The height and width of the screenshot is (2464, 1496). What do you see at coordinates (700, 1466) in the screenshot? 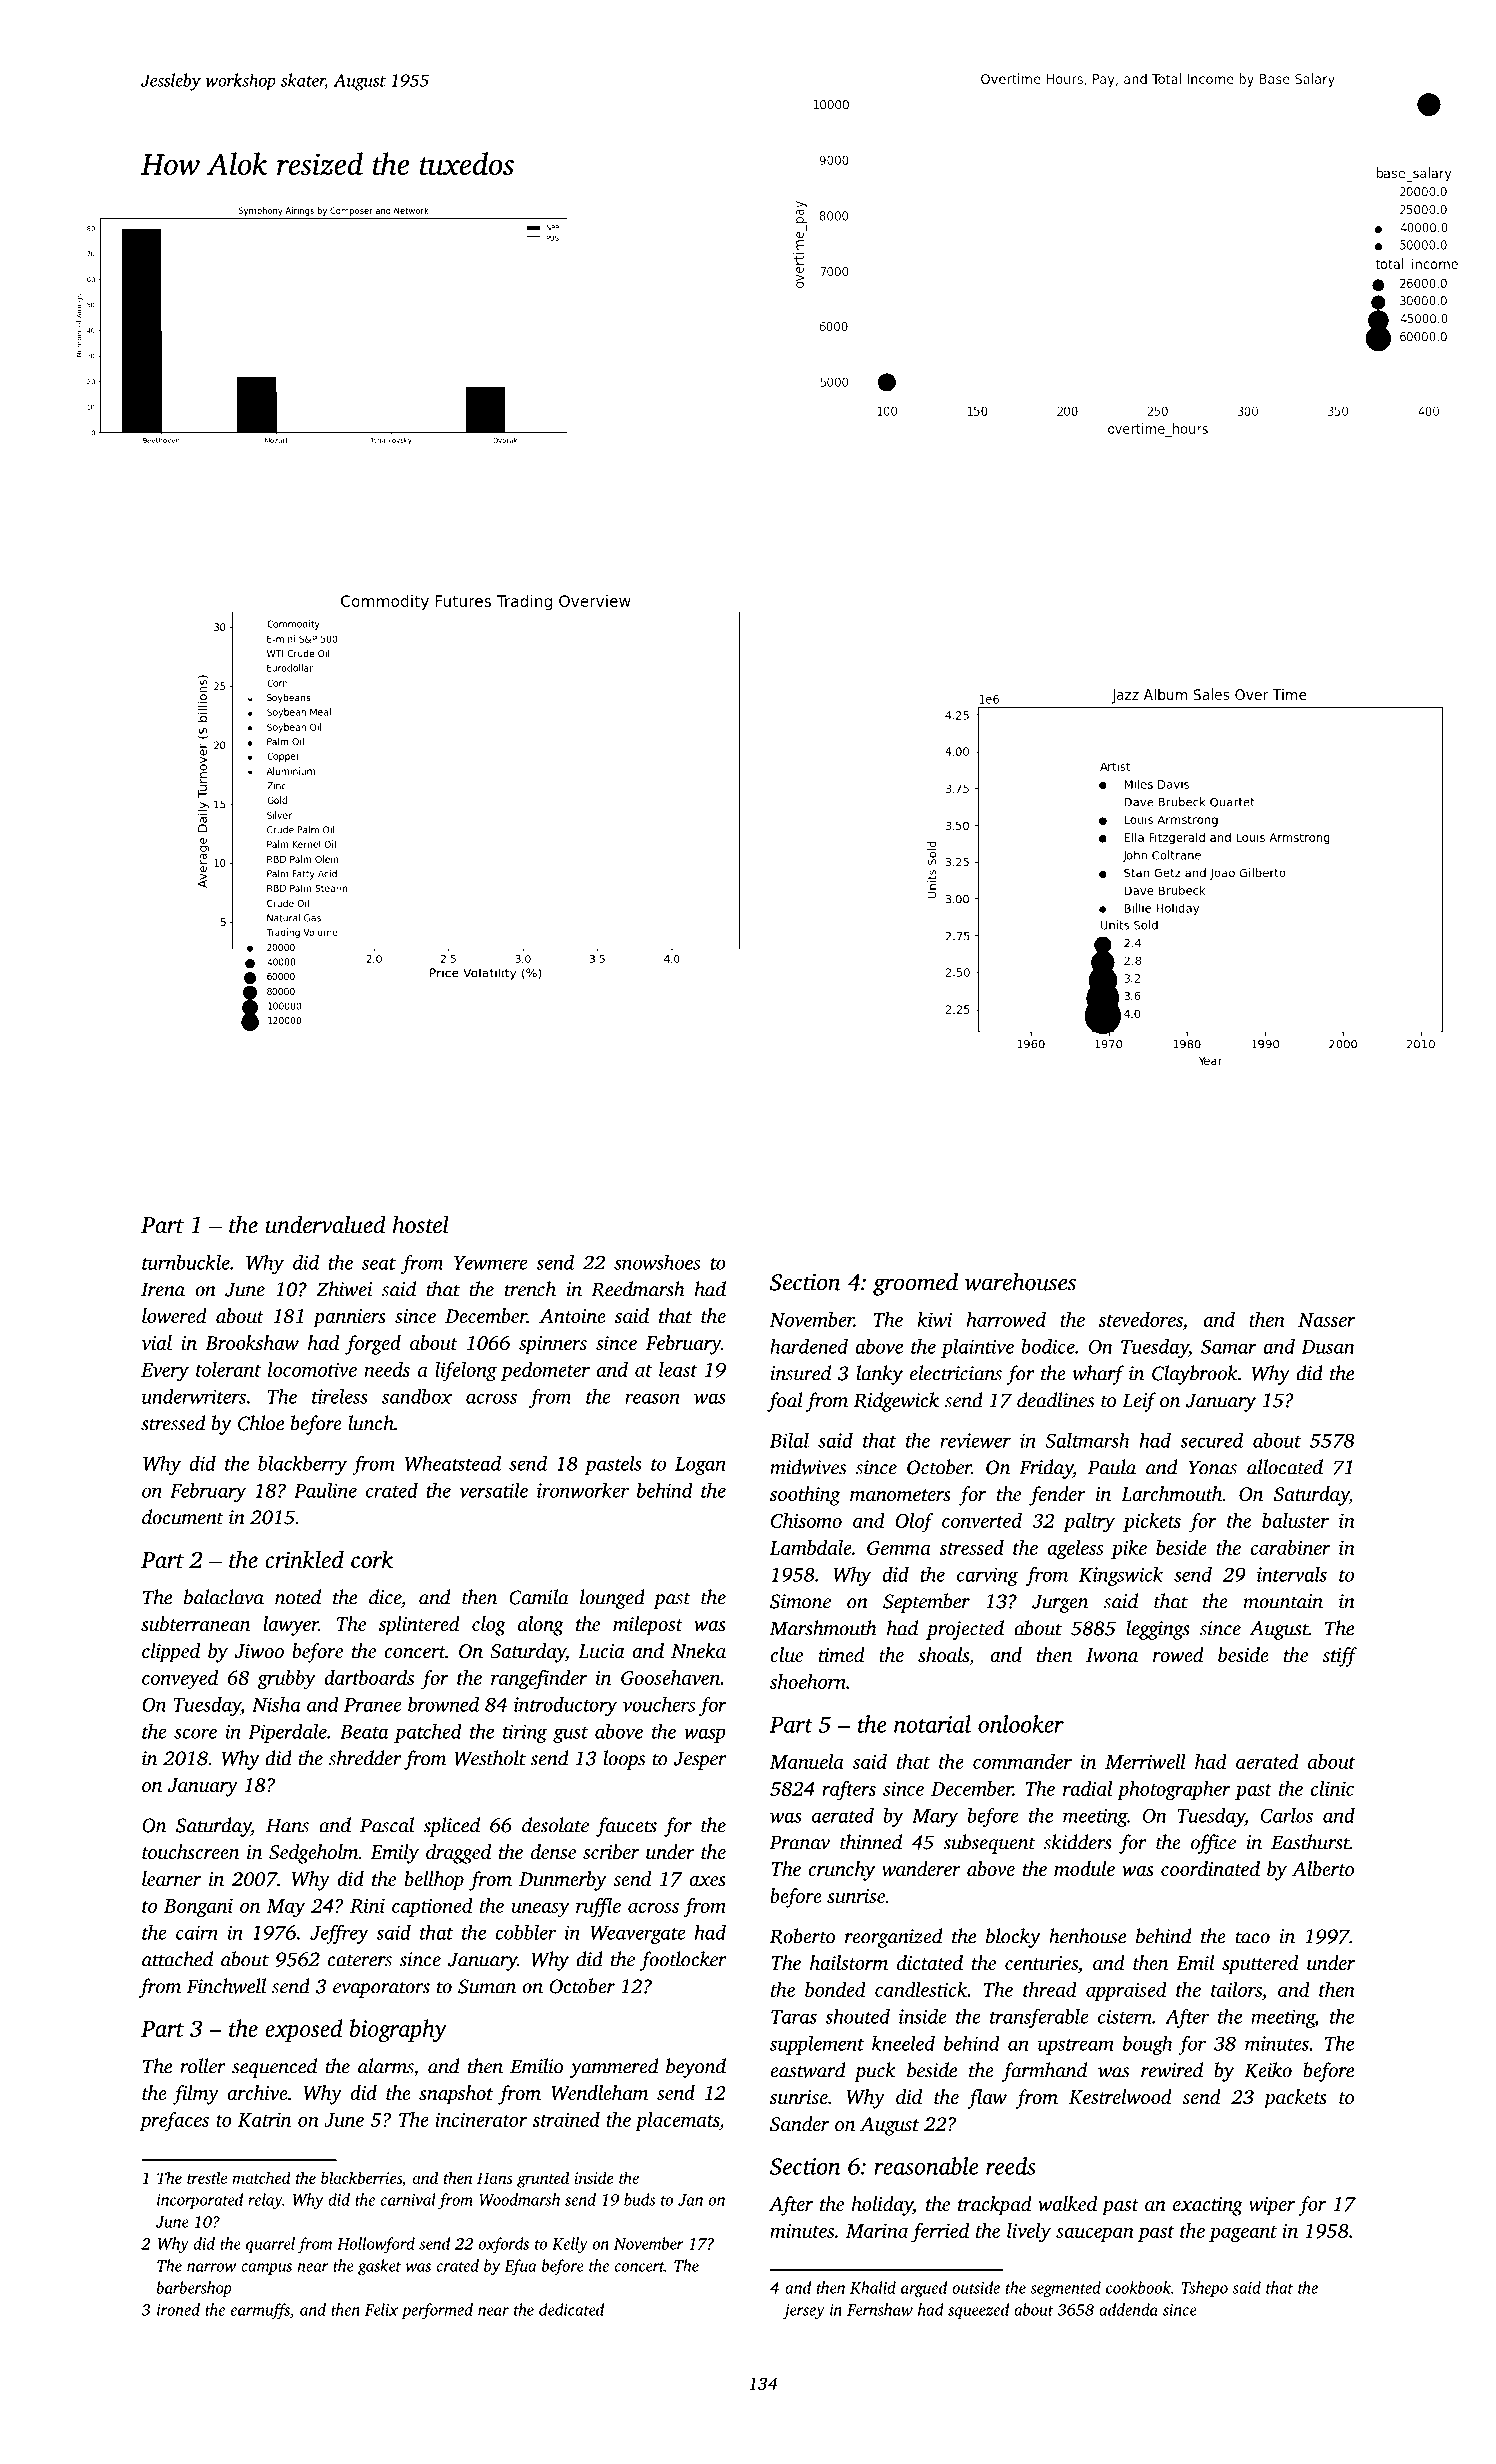
I see `Logan` at bounding box center [700, 1466].
